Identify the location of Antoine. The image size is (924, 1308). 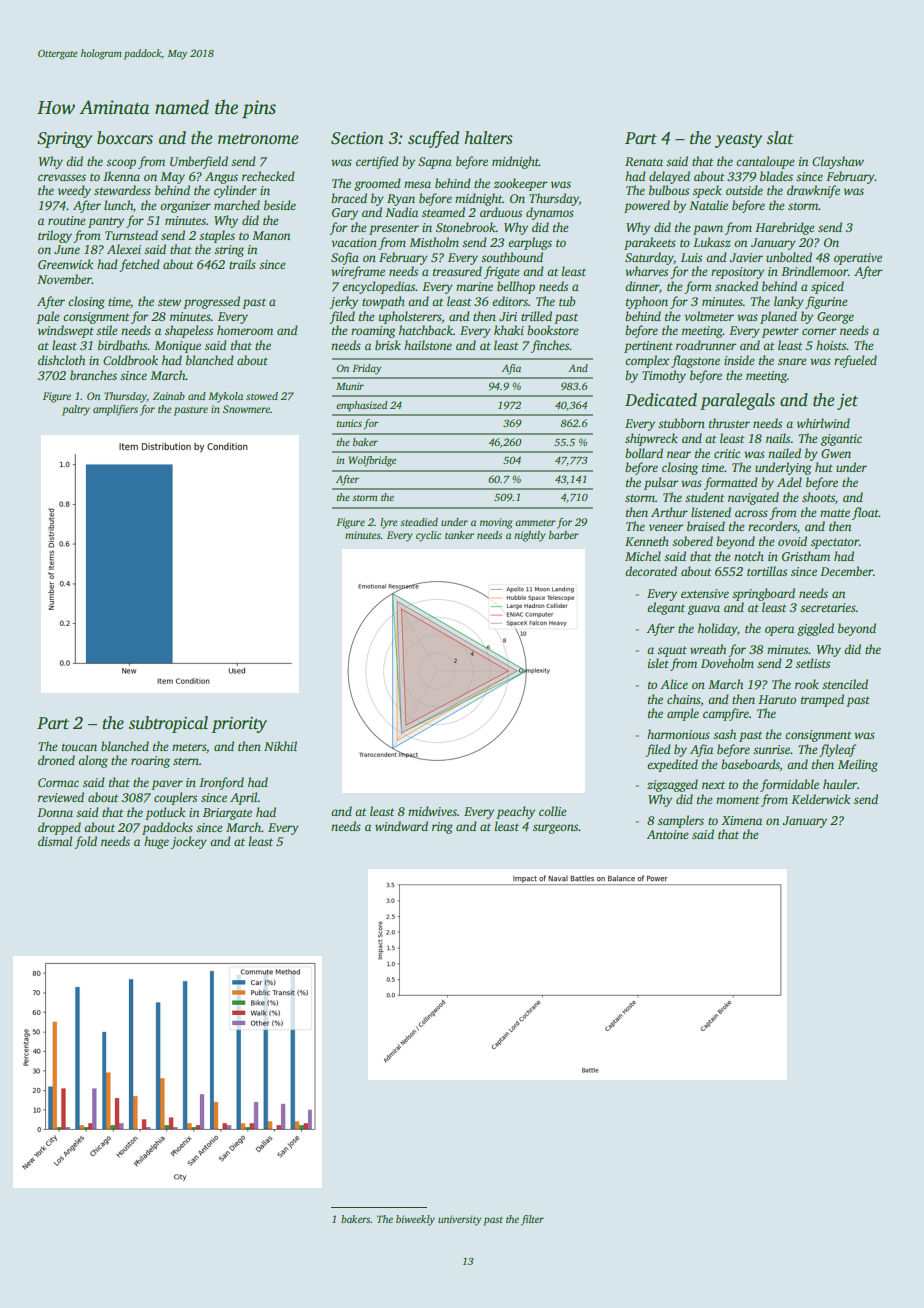
(668, 834).
